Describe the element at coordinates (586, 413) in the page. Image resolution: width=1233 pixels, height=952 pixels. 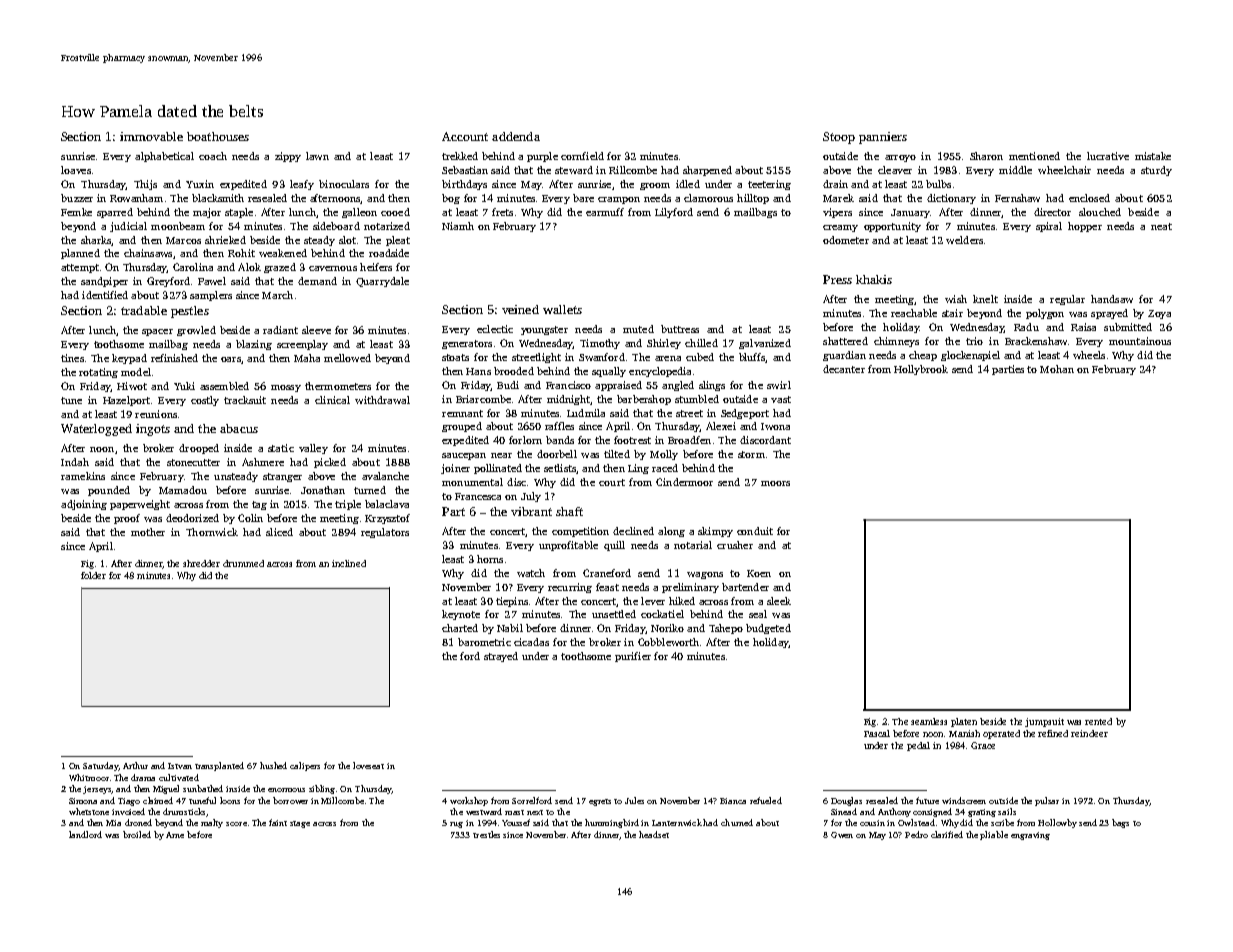
I see `Ludmila` at that location.
